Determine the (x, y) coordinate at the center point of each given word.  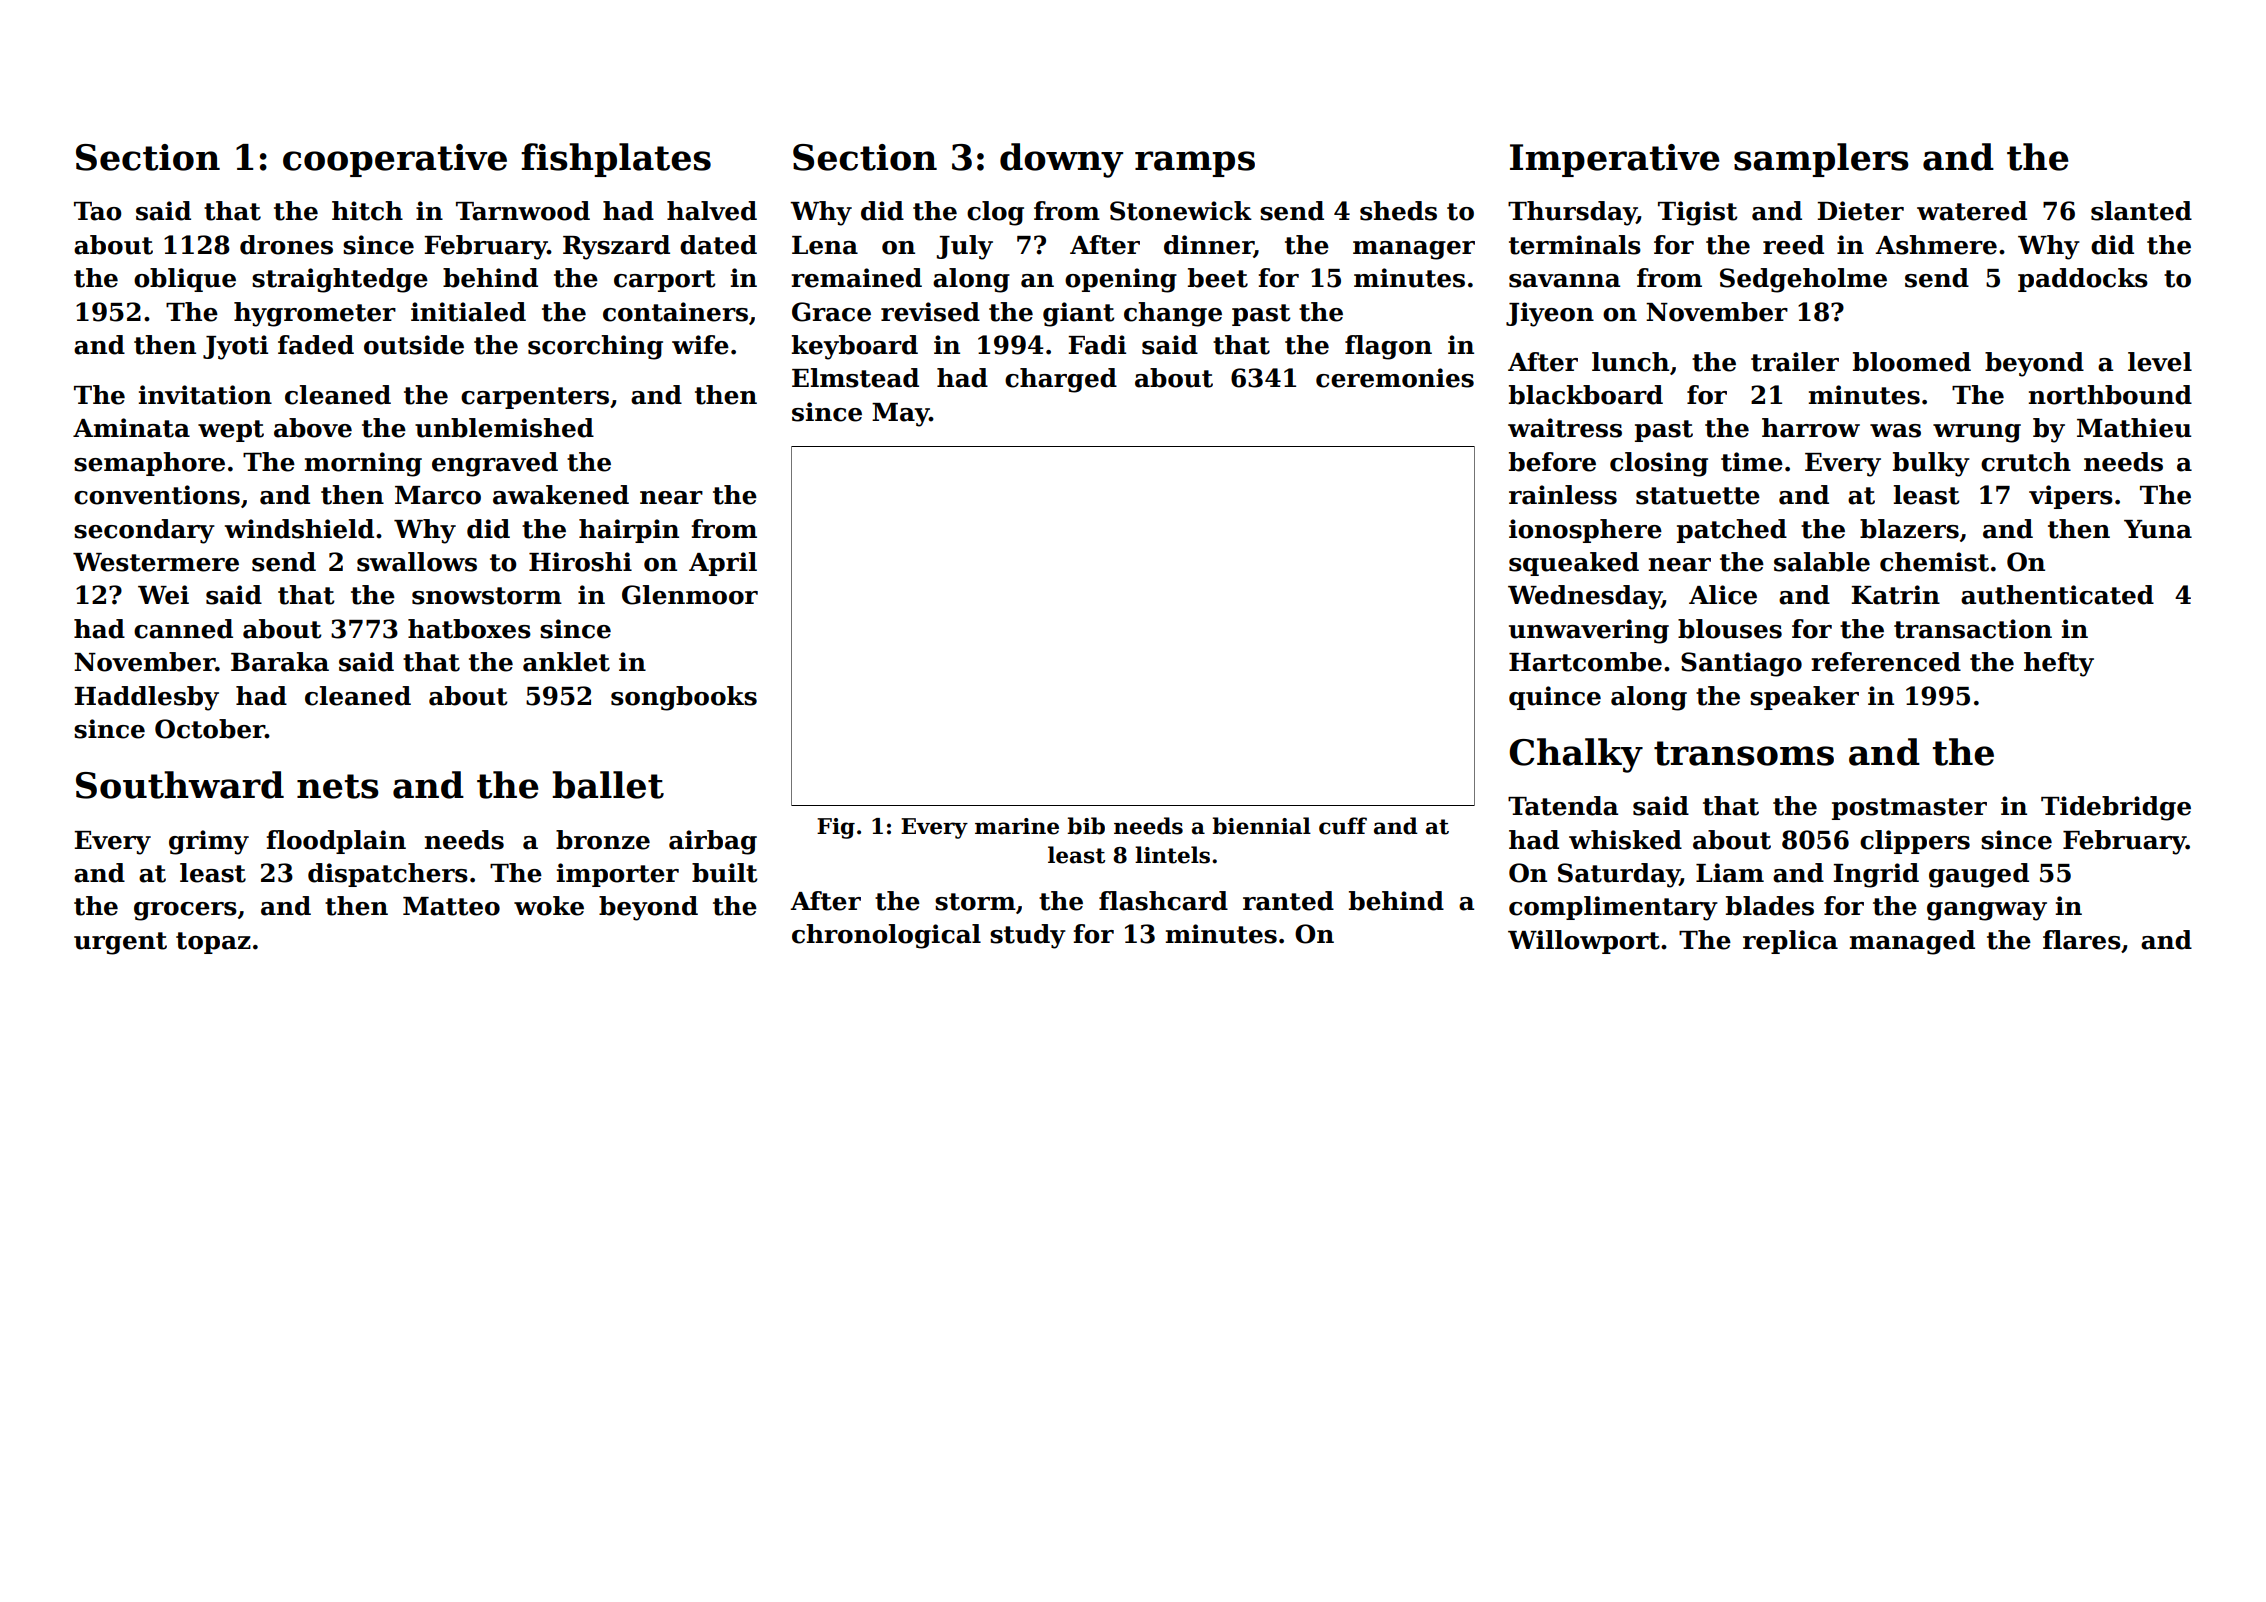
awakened (561, 495)
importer (618, 875)
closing (1659, 464)
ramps (1195, 164)
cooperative (395, 160)
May (900, 415)
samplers (1821, 160)
